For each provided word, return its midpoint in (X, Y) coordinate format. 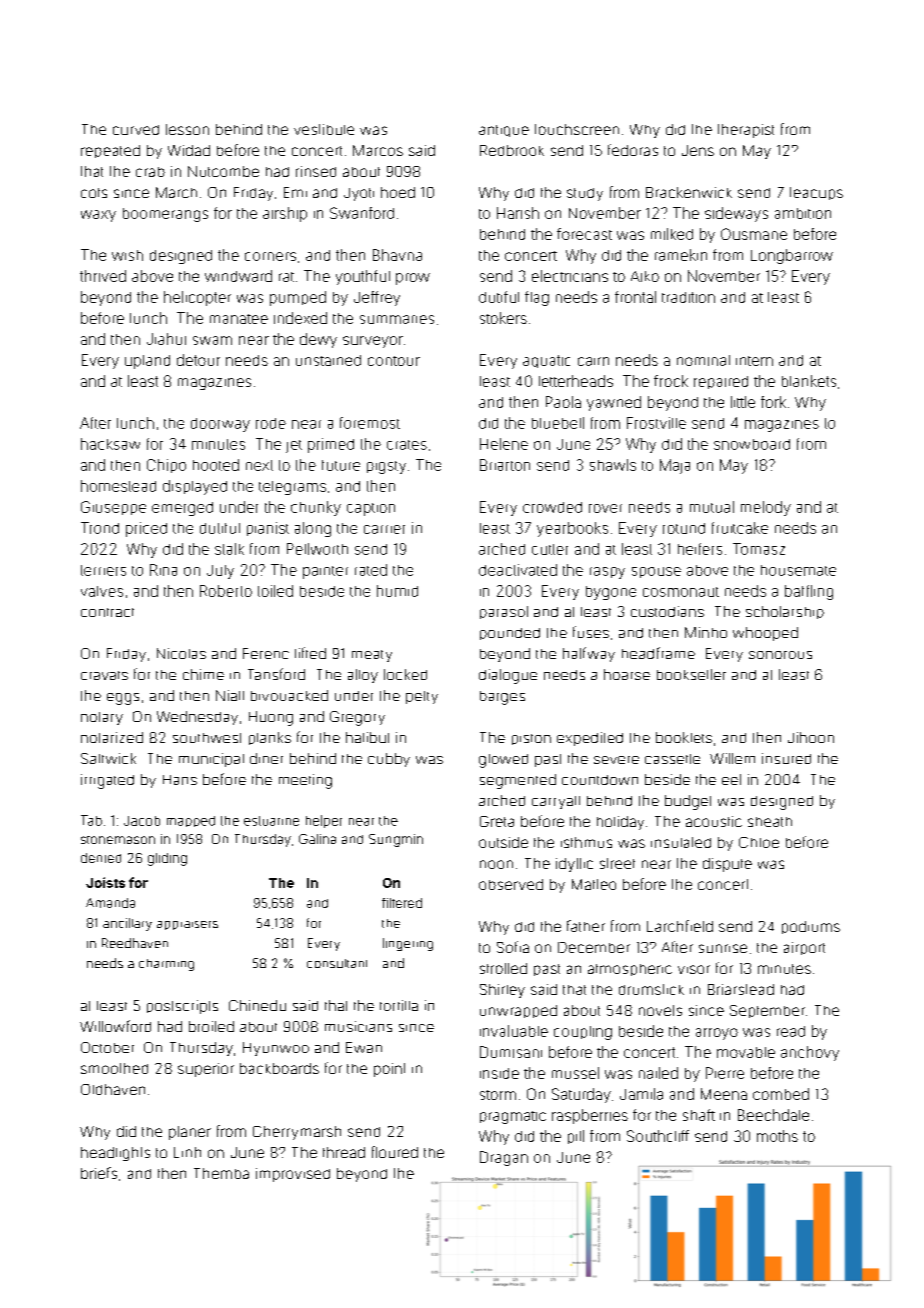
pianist (268, 529)
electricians (570, 276)
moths (777, 1136)
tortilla (399, 1005)
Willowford (115, 1026)
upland (147, 362)
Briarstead (741, 989)
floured (395, 1152)
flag (537, 298)
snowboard (752, 444)
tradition (688, 297)
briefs (99, 1173)
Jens (698, 150)
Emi (295, 192)
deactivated (518, 570)
